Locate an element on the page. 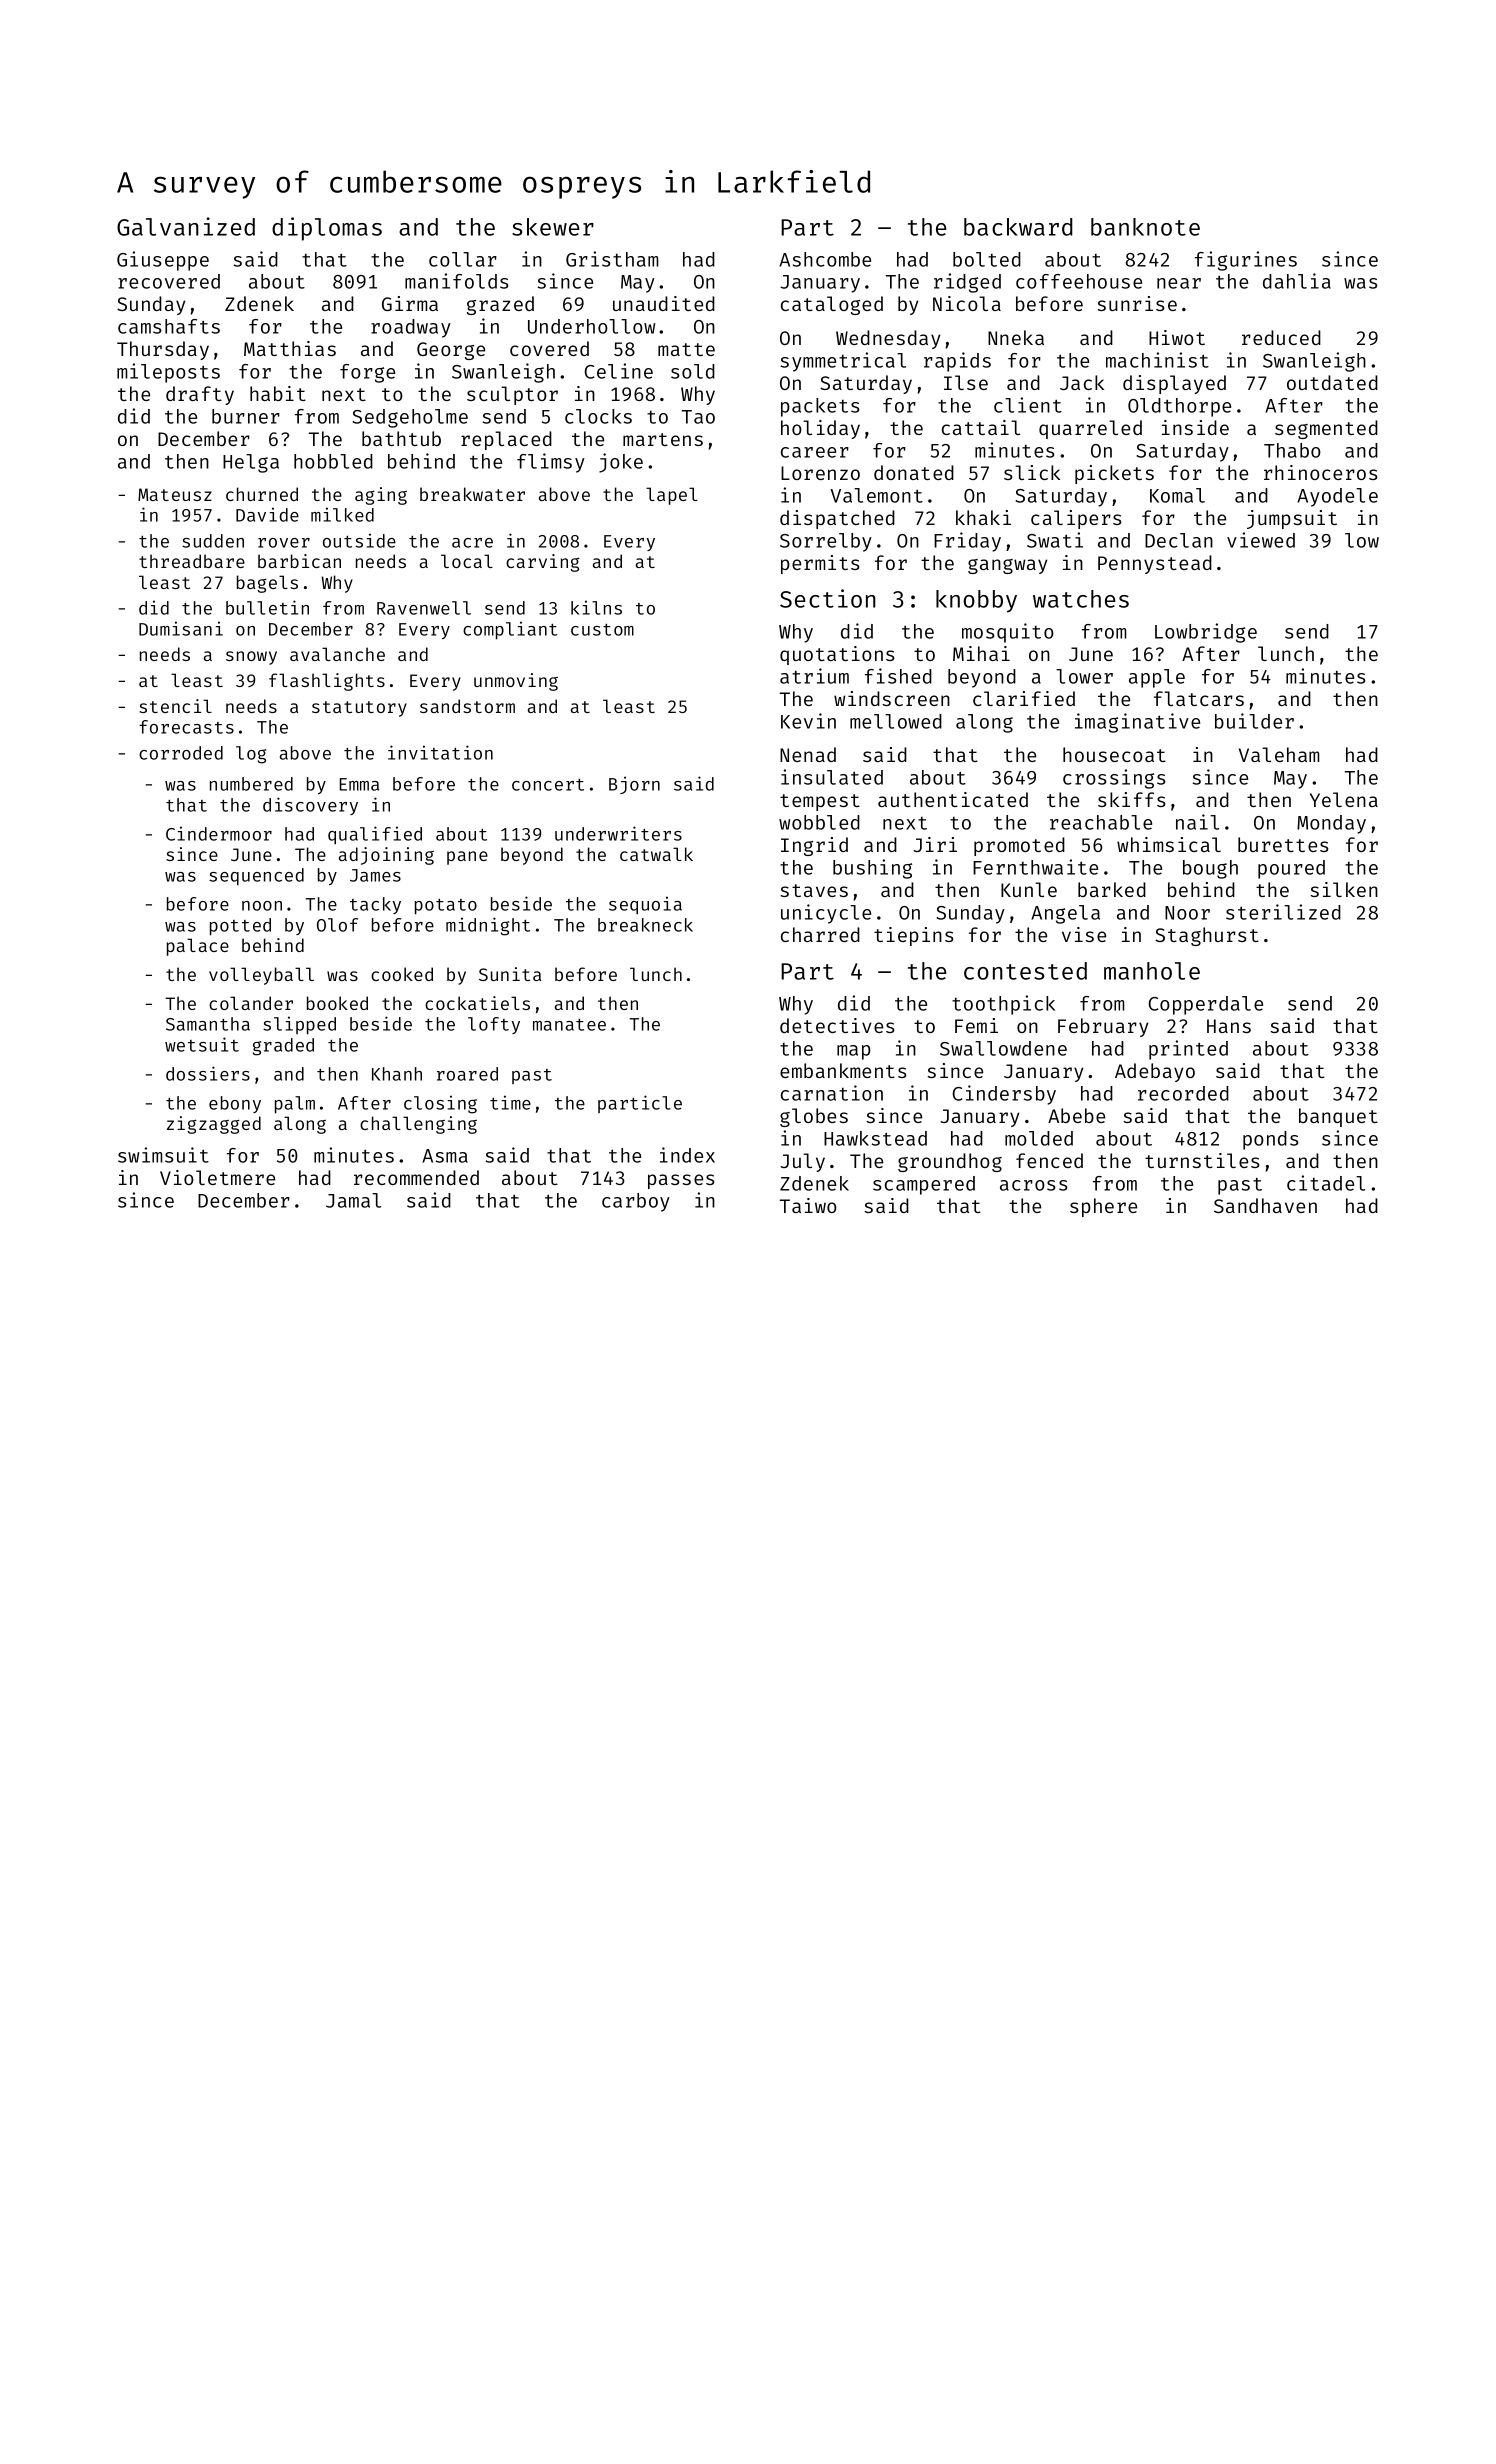  viewed is located at coordinates (1261, 540).
